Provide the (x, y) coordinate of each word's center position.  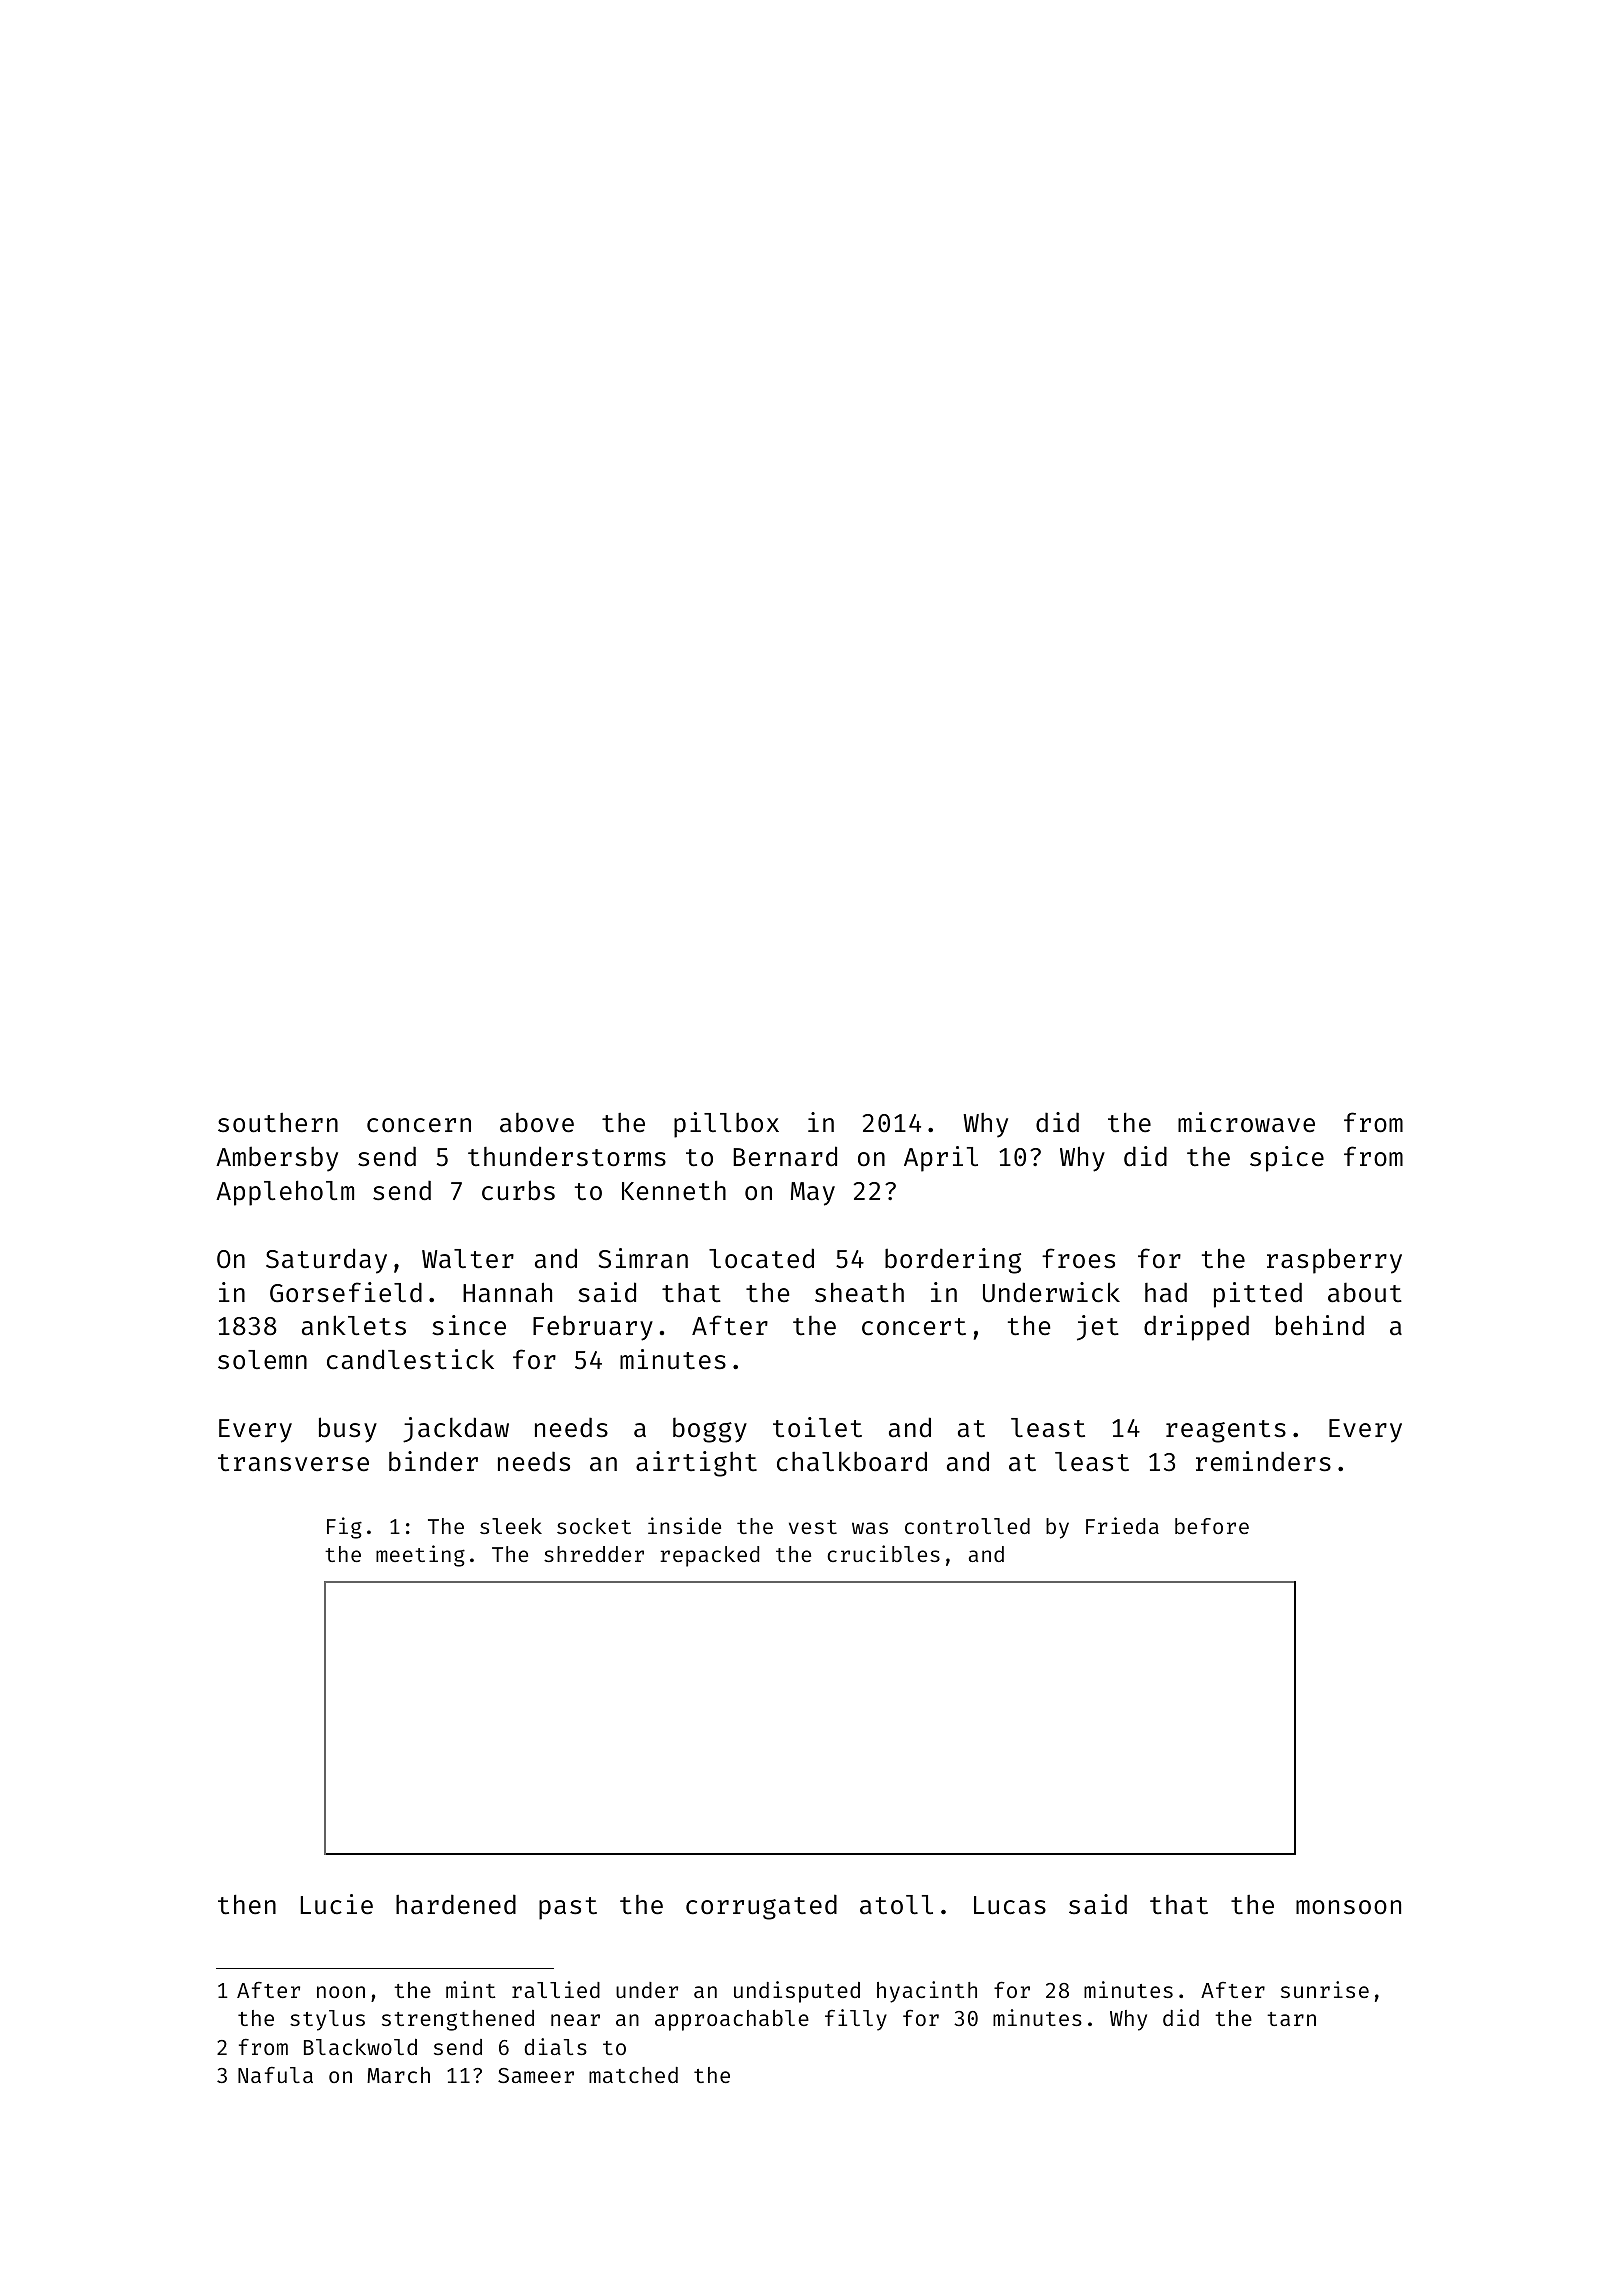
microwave (1246, 1122)
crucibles (883, 1553)
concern (419, 1125)
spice (1287, 1159)
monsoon (1348, 1907)
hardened (456, 1905)
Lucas (1010, 1905)
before (1212, 1526)
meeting (420, 1556)
